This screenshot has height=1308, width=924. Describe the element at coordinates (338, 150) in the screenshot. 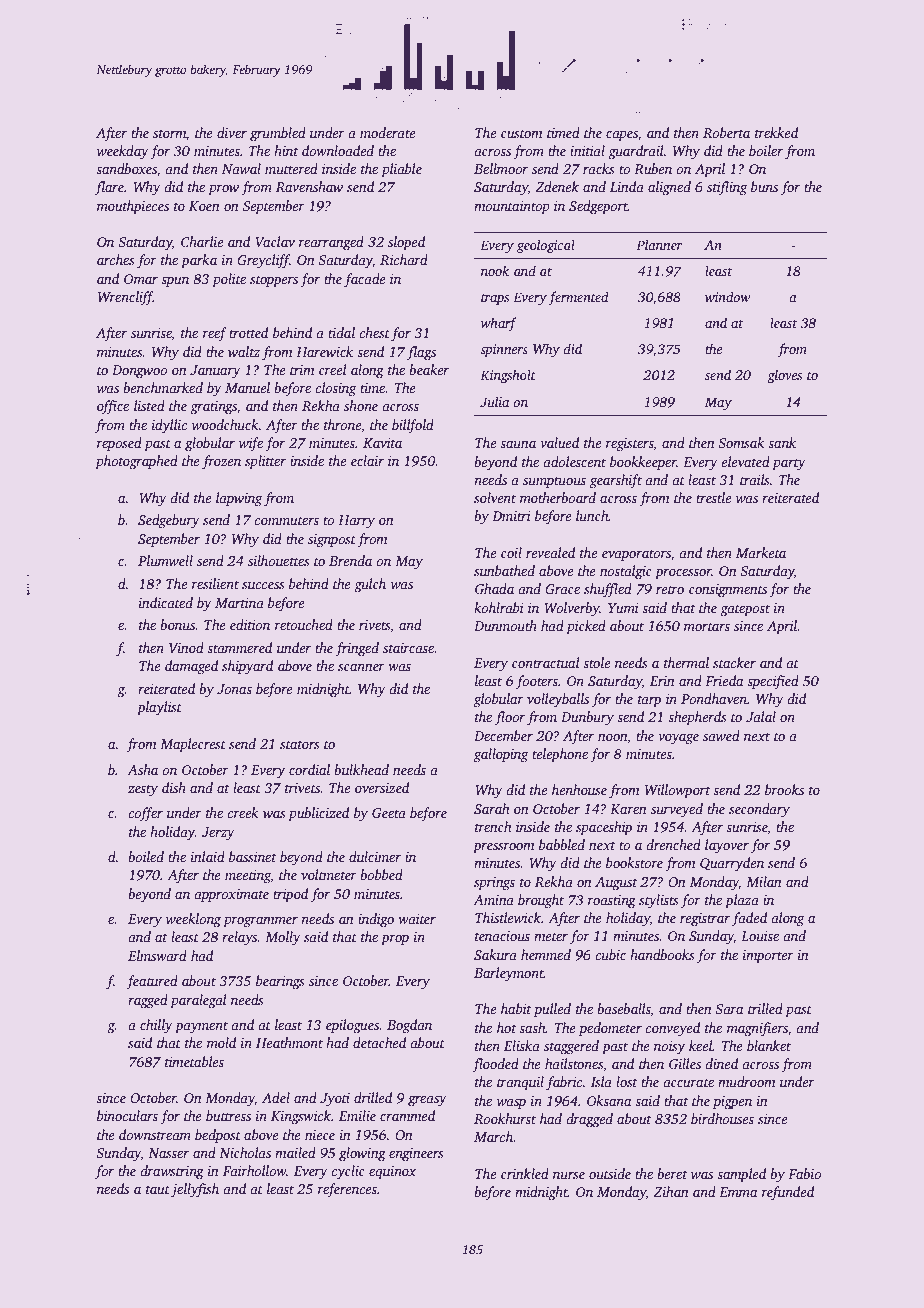

I see `downloaded` at that location.
